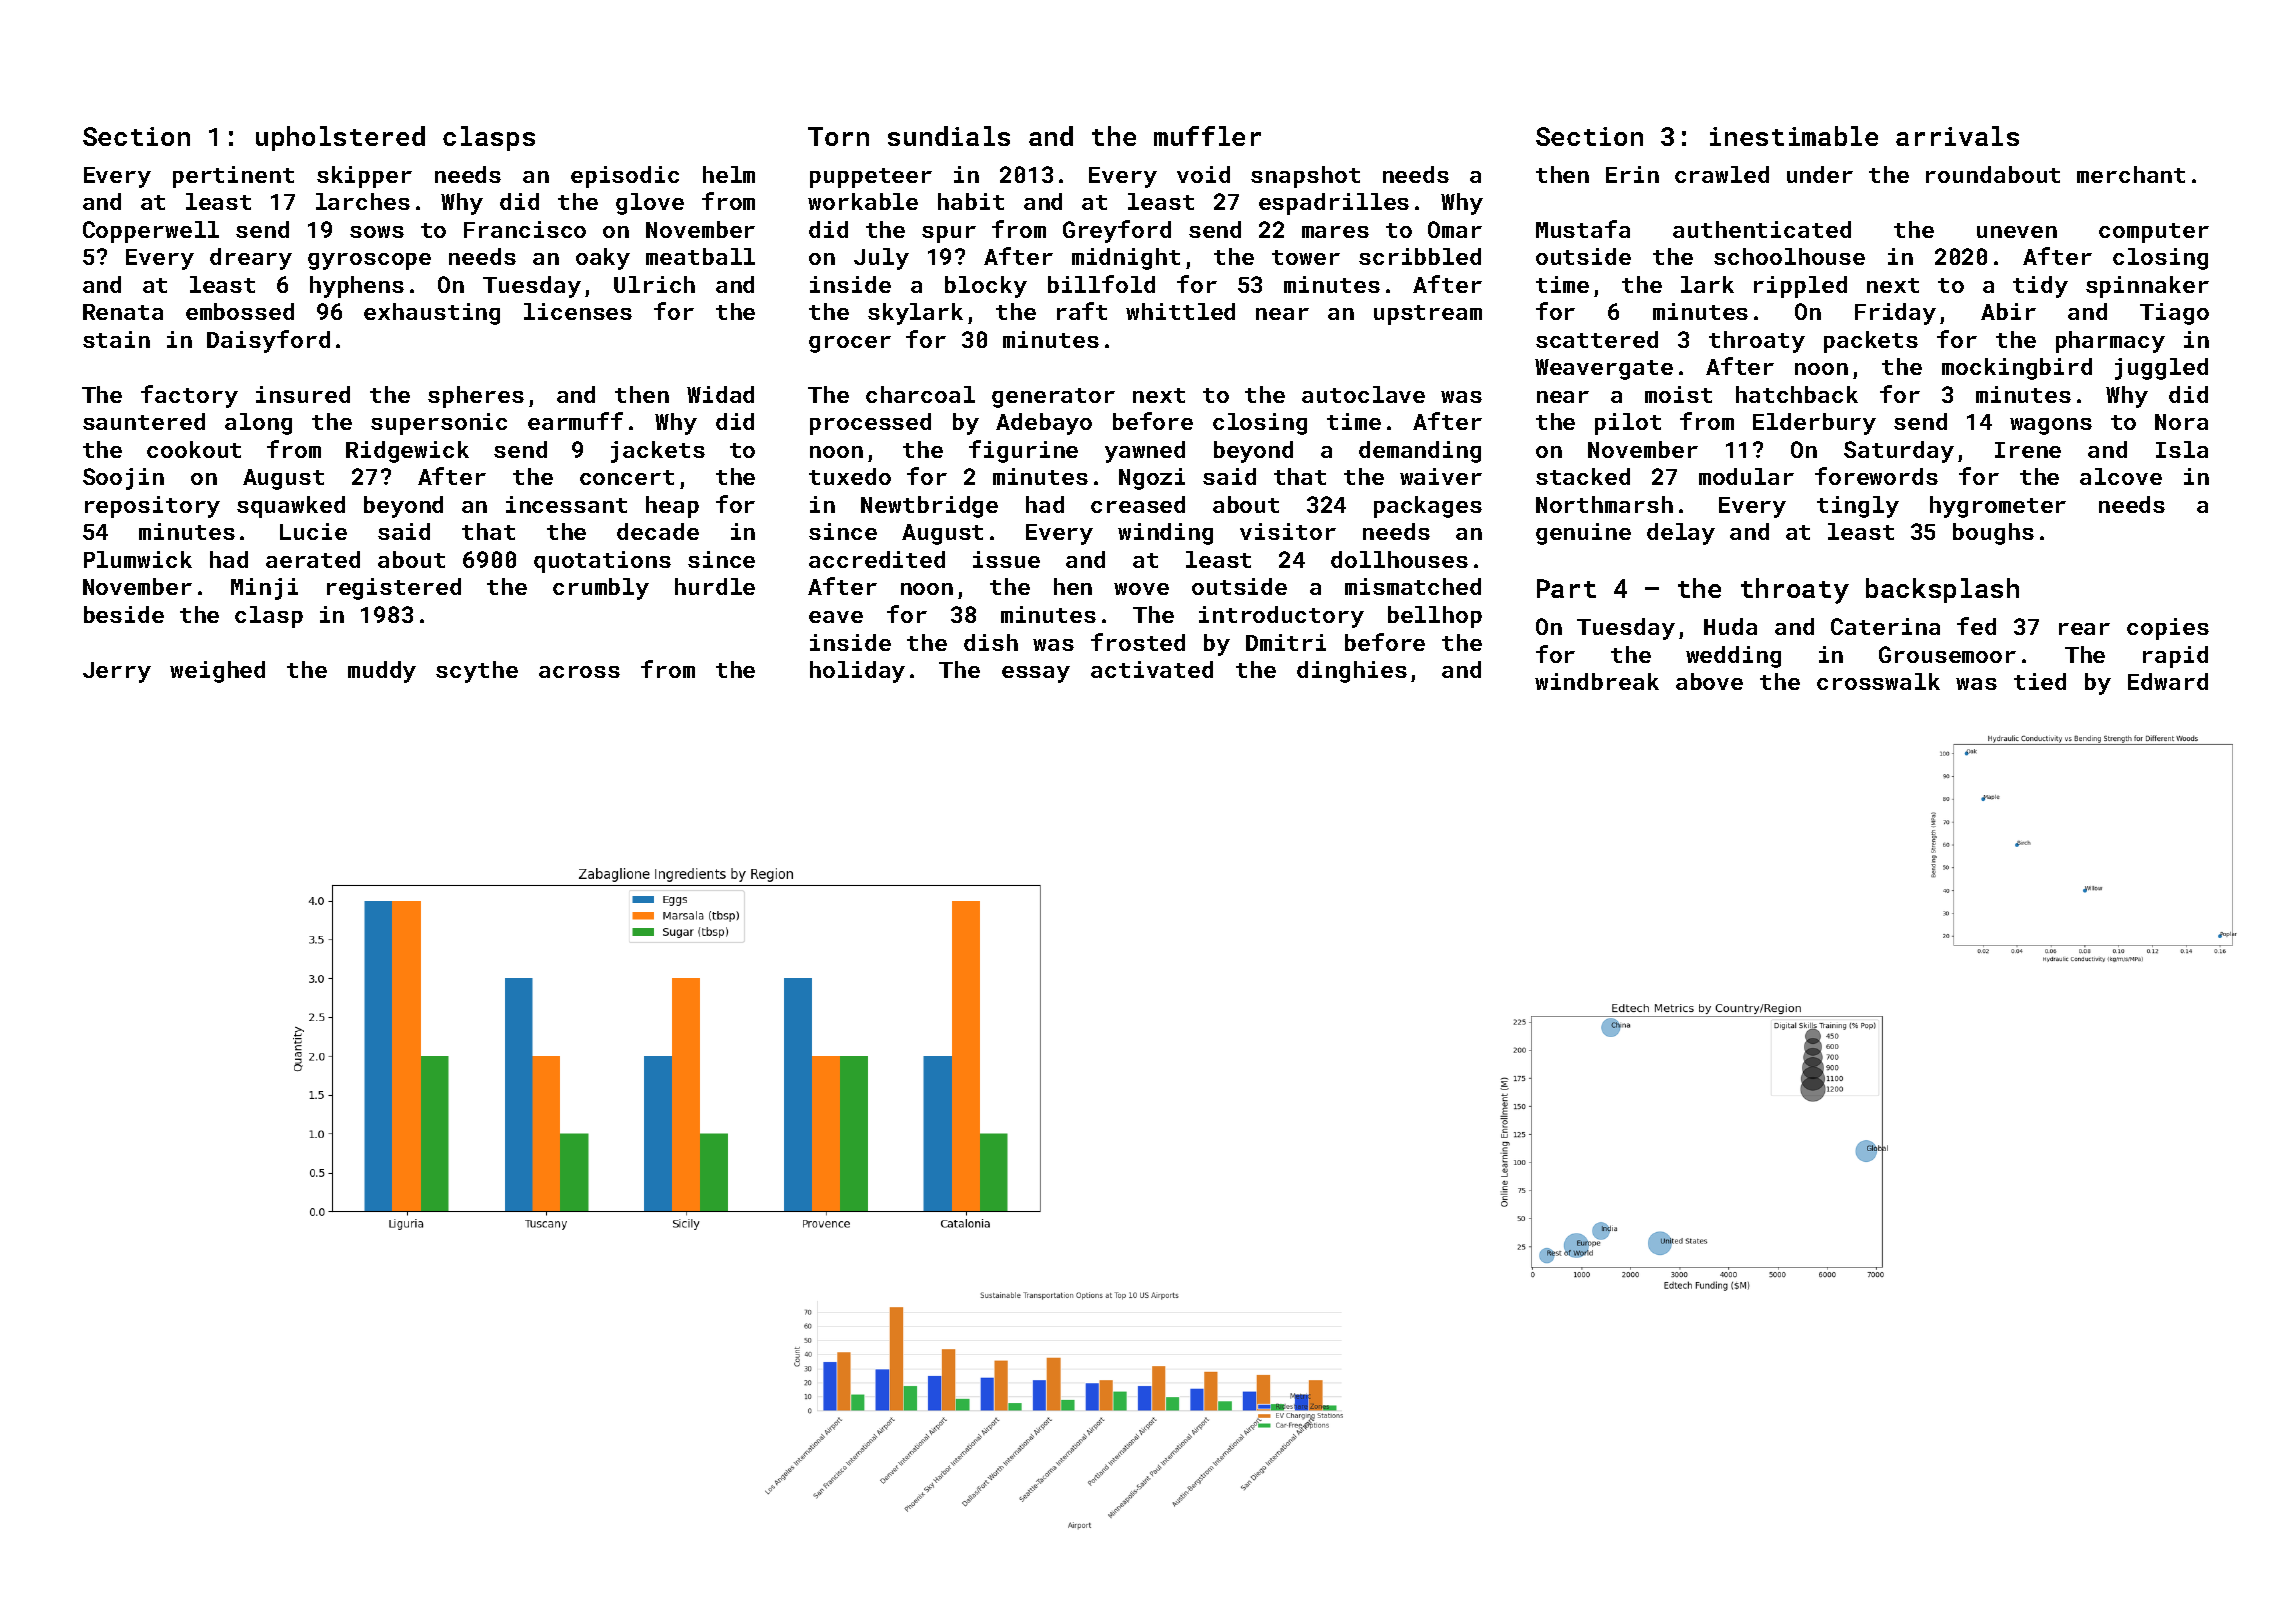  What do you see at coordinates (477, 672) in the screenshot?
I see `scythe` at bounding box center [477, 672].
